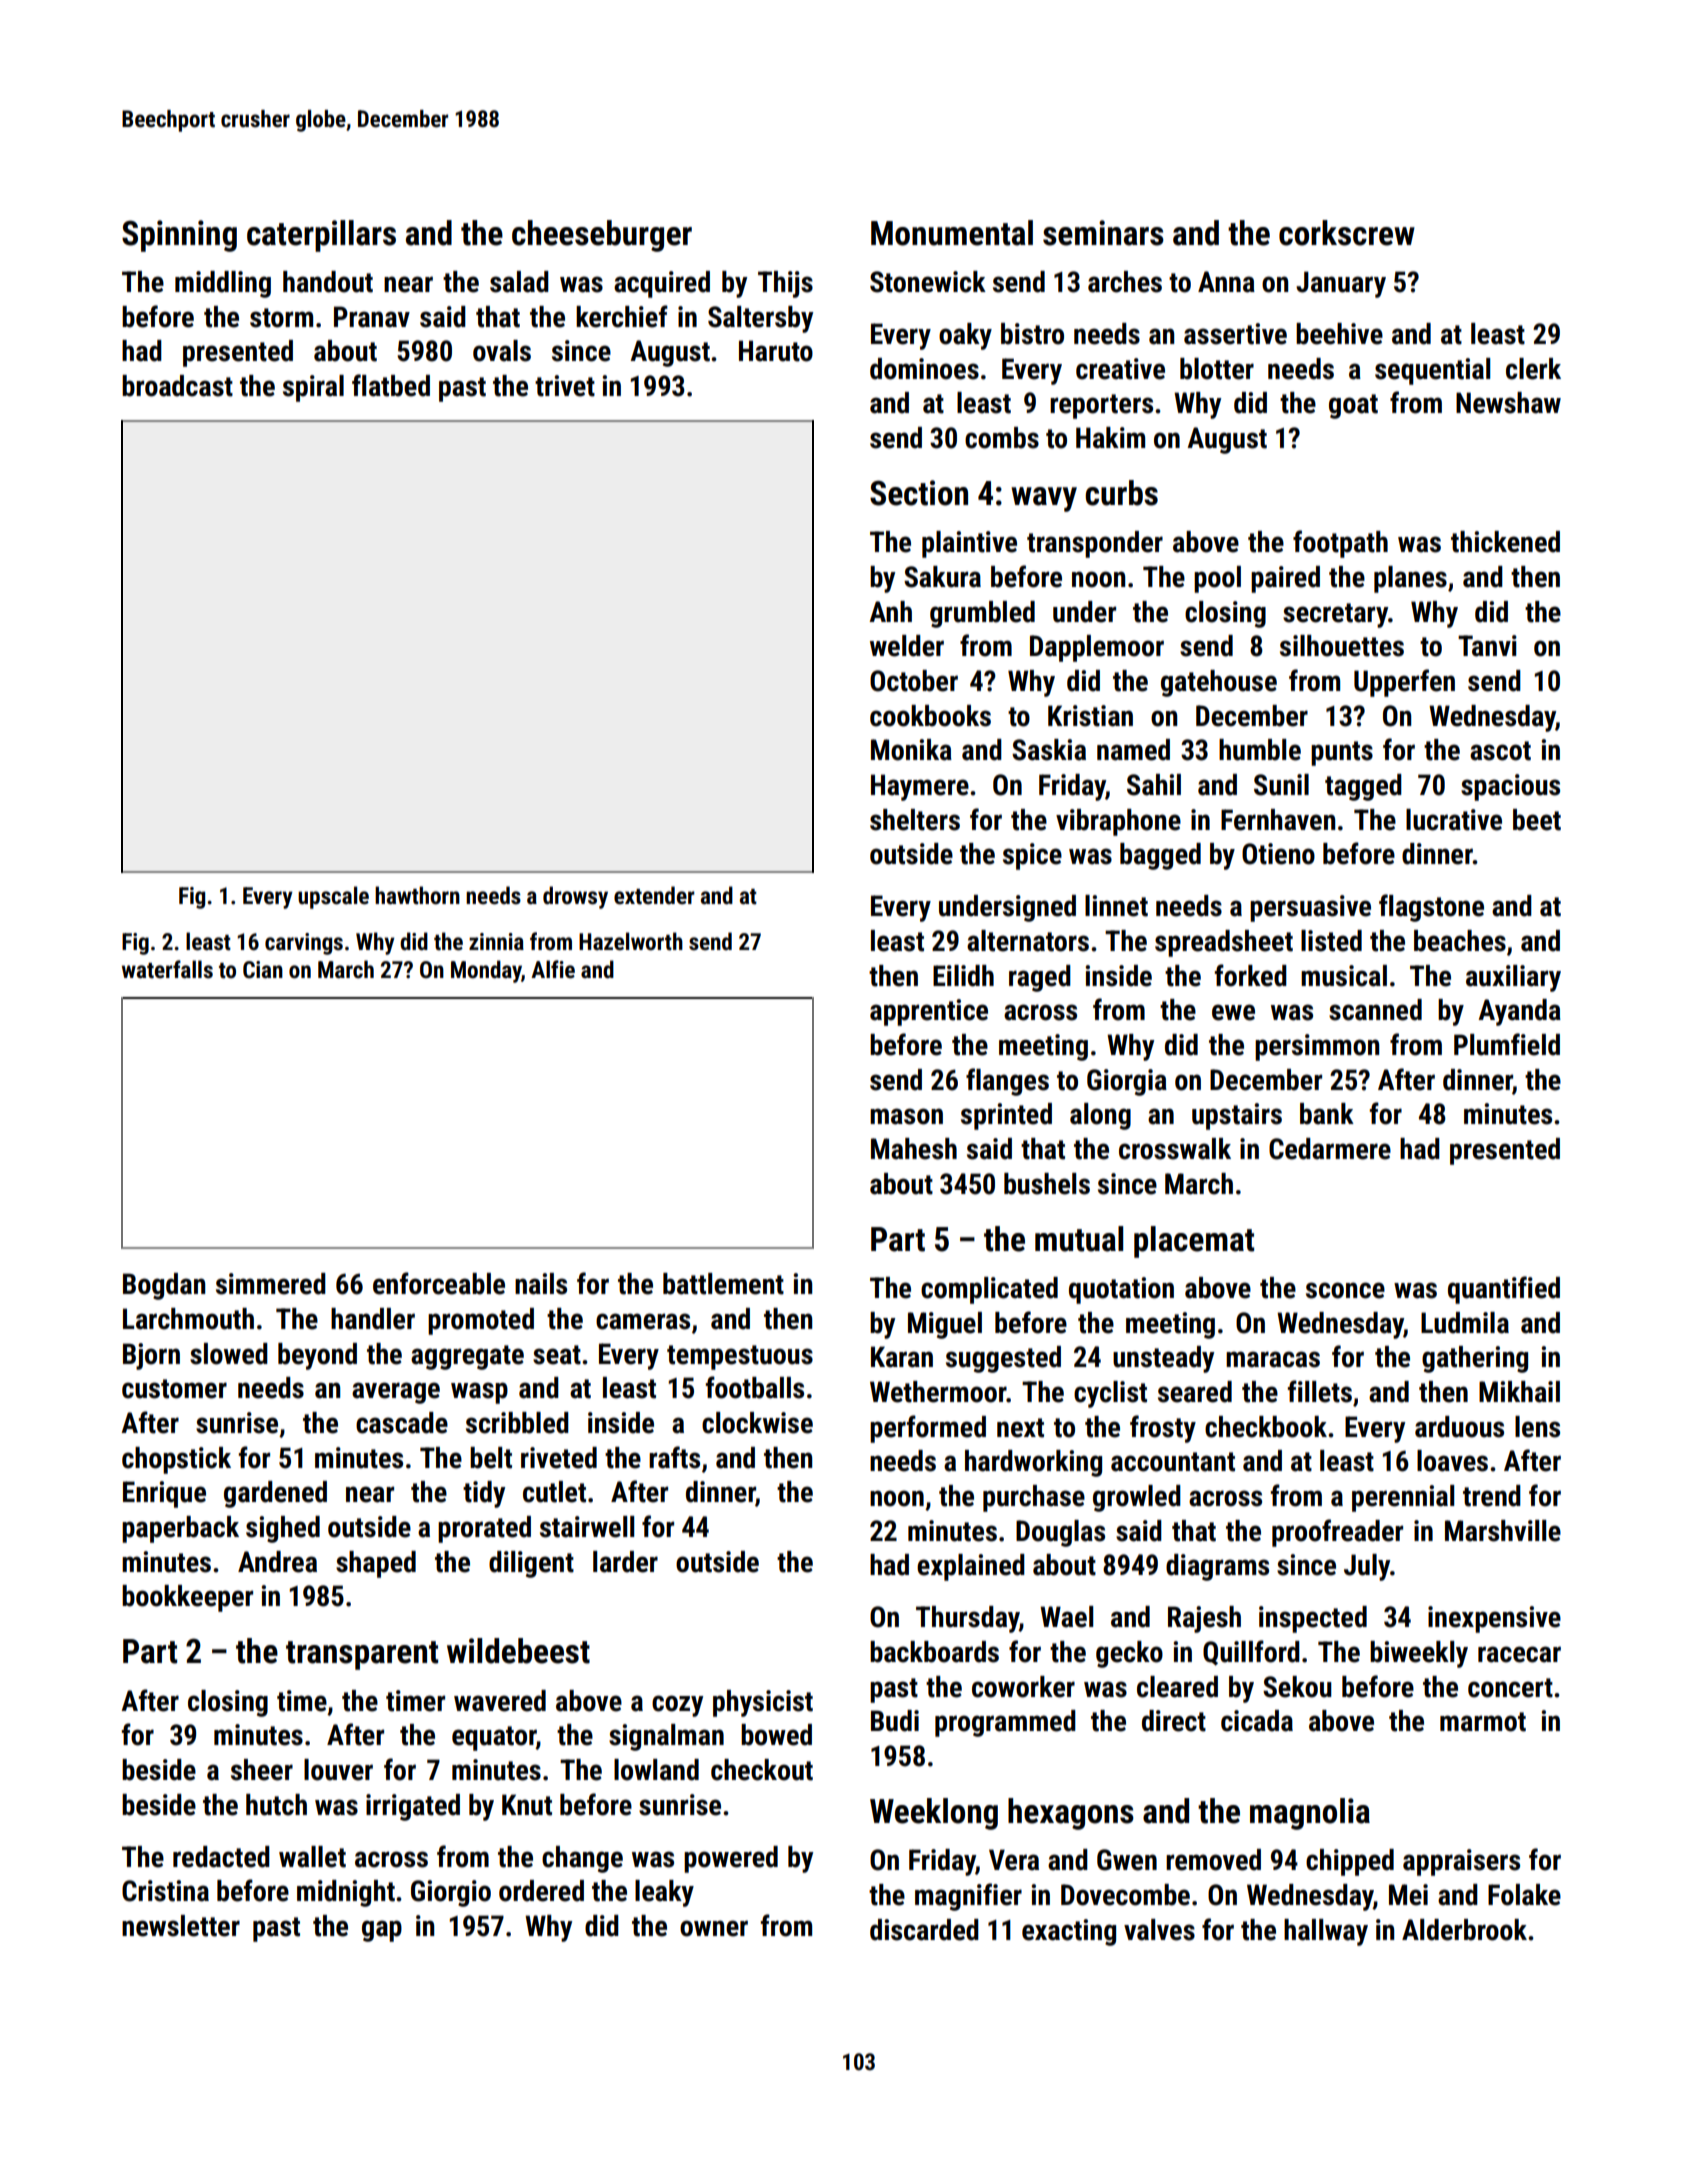 Image resolution: width=1683 pixels, height=2178 pixels. What do you see at coordinates (179, 236) in the document?
I see `Spinning` at bounding box center [179, 236].
